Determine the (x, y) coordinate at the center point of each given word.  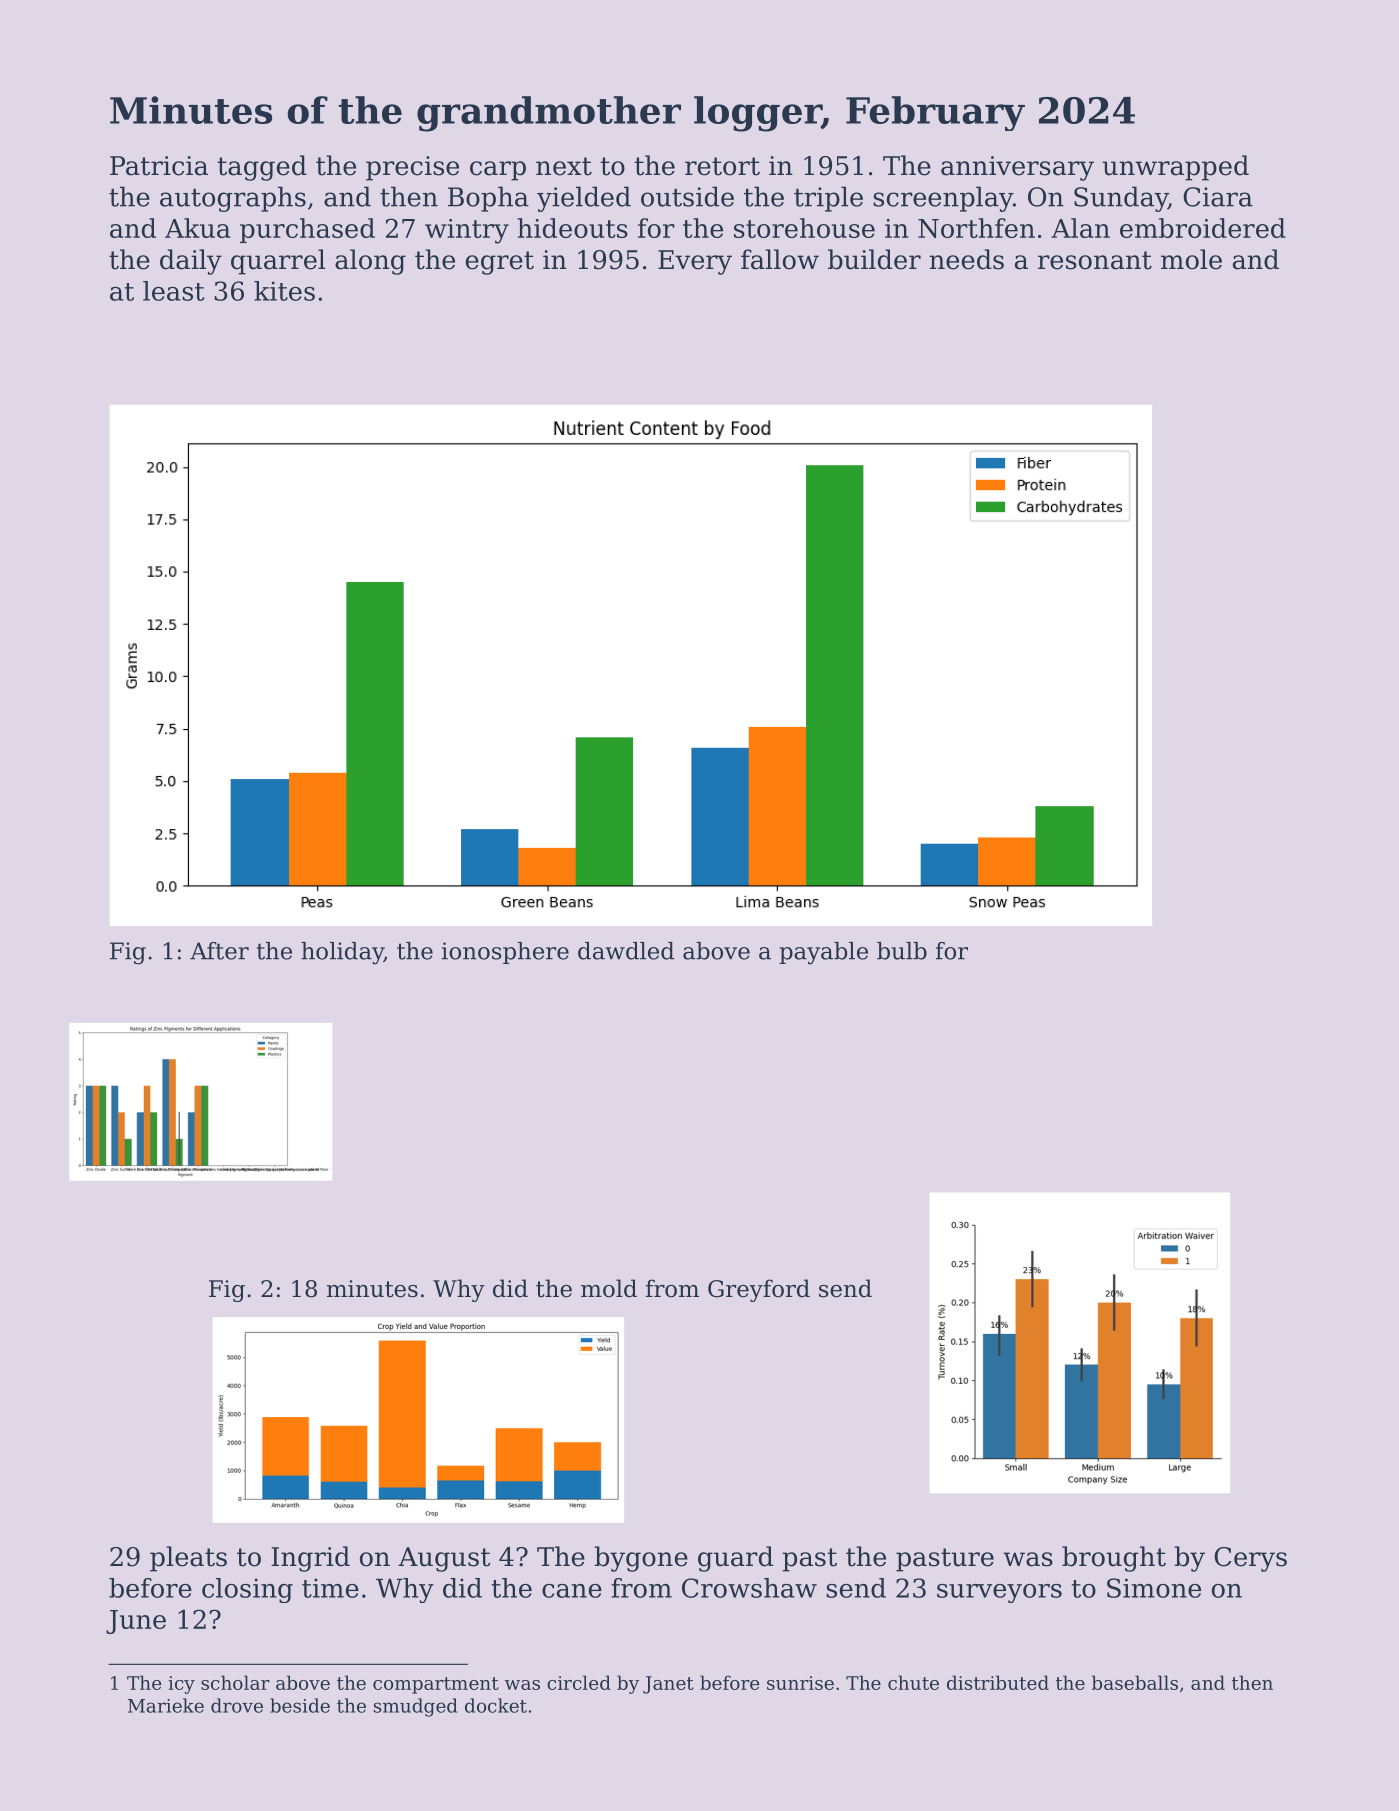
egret (500, 263)
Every (695, 262)
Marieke (166, 1705)
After (219, 951)
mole (1191, 259)
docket (496, 1705)
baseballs (1135, 1682)
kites (284, 291)
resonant (1095, 260)
